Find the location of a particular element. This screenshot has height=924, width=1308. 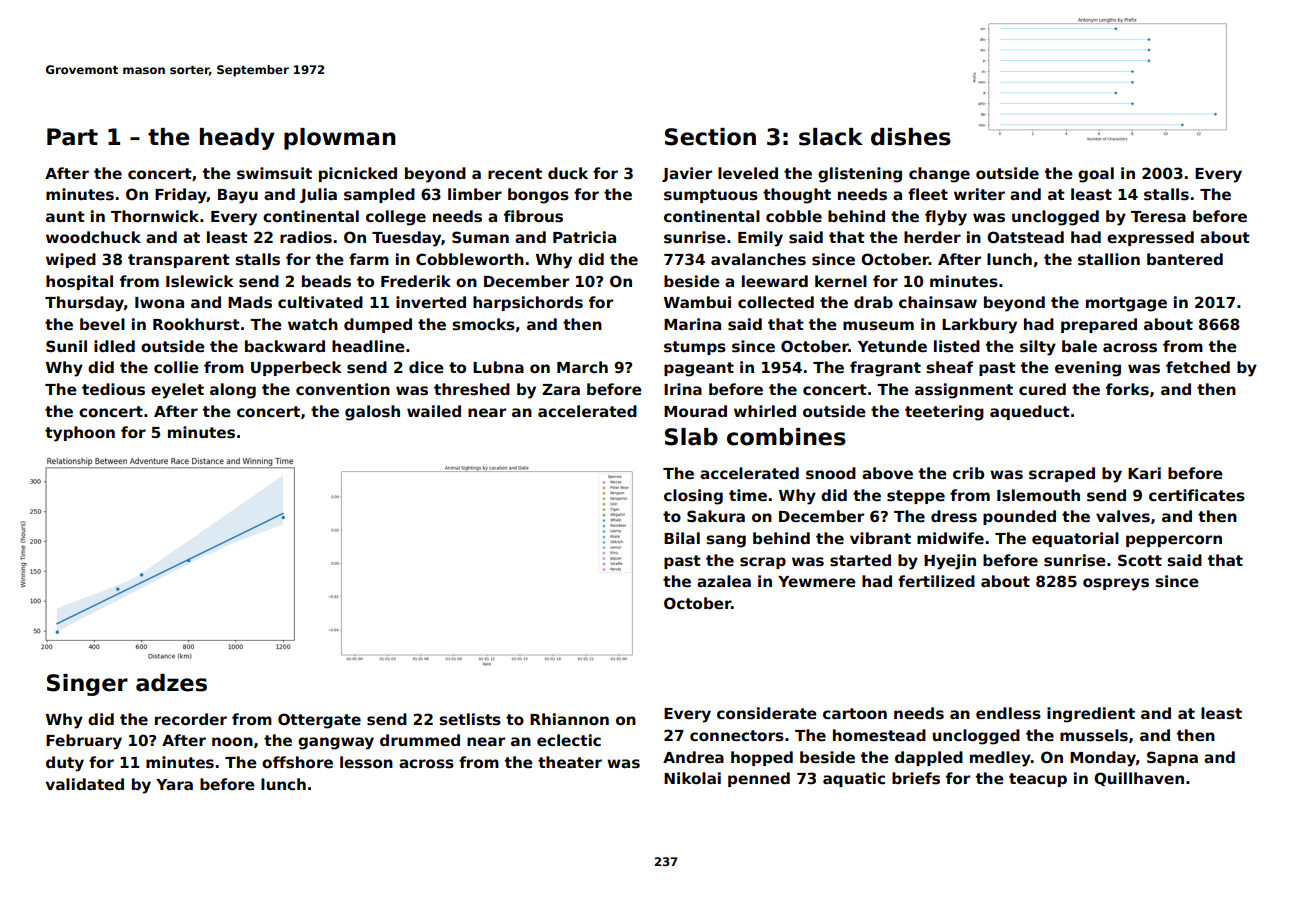

galosh is located at coordinates (372, 413).
